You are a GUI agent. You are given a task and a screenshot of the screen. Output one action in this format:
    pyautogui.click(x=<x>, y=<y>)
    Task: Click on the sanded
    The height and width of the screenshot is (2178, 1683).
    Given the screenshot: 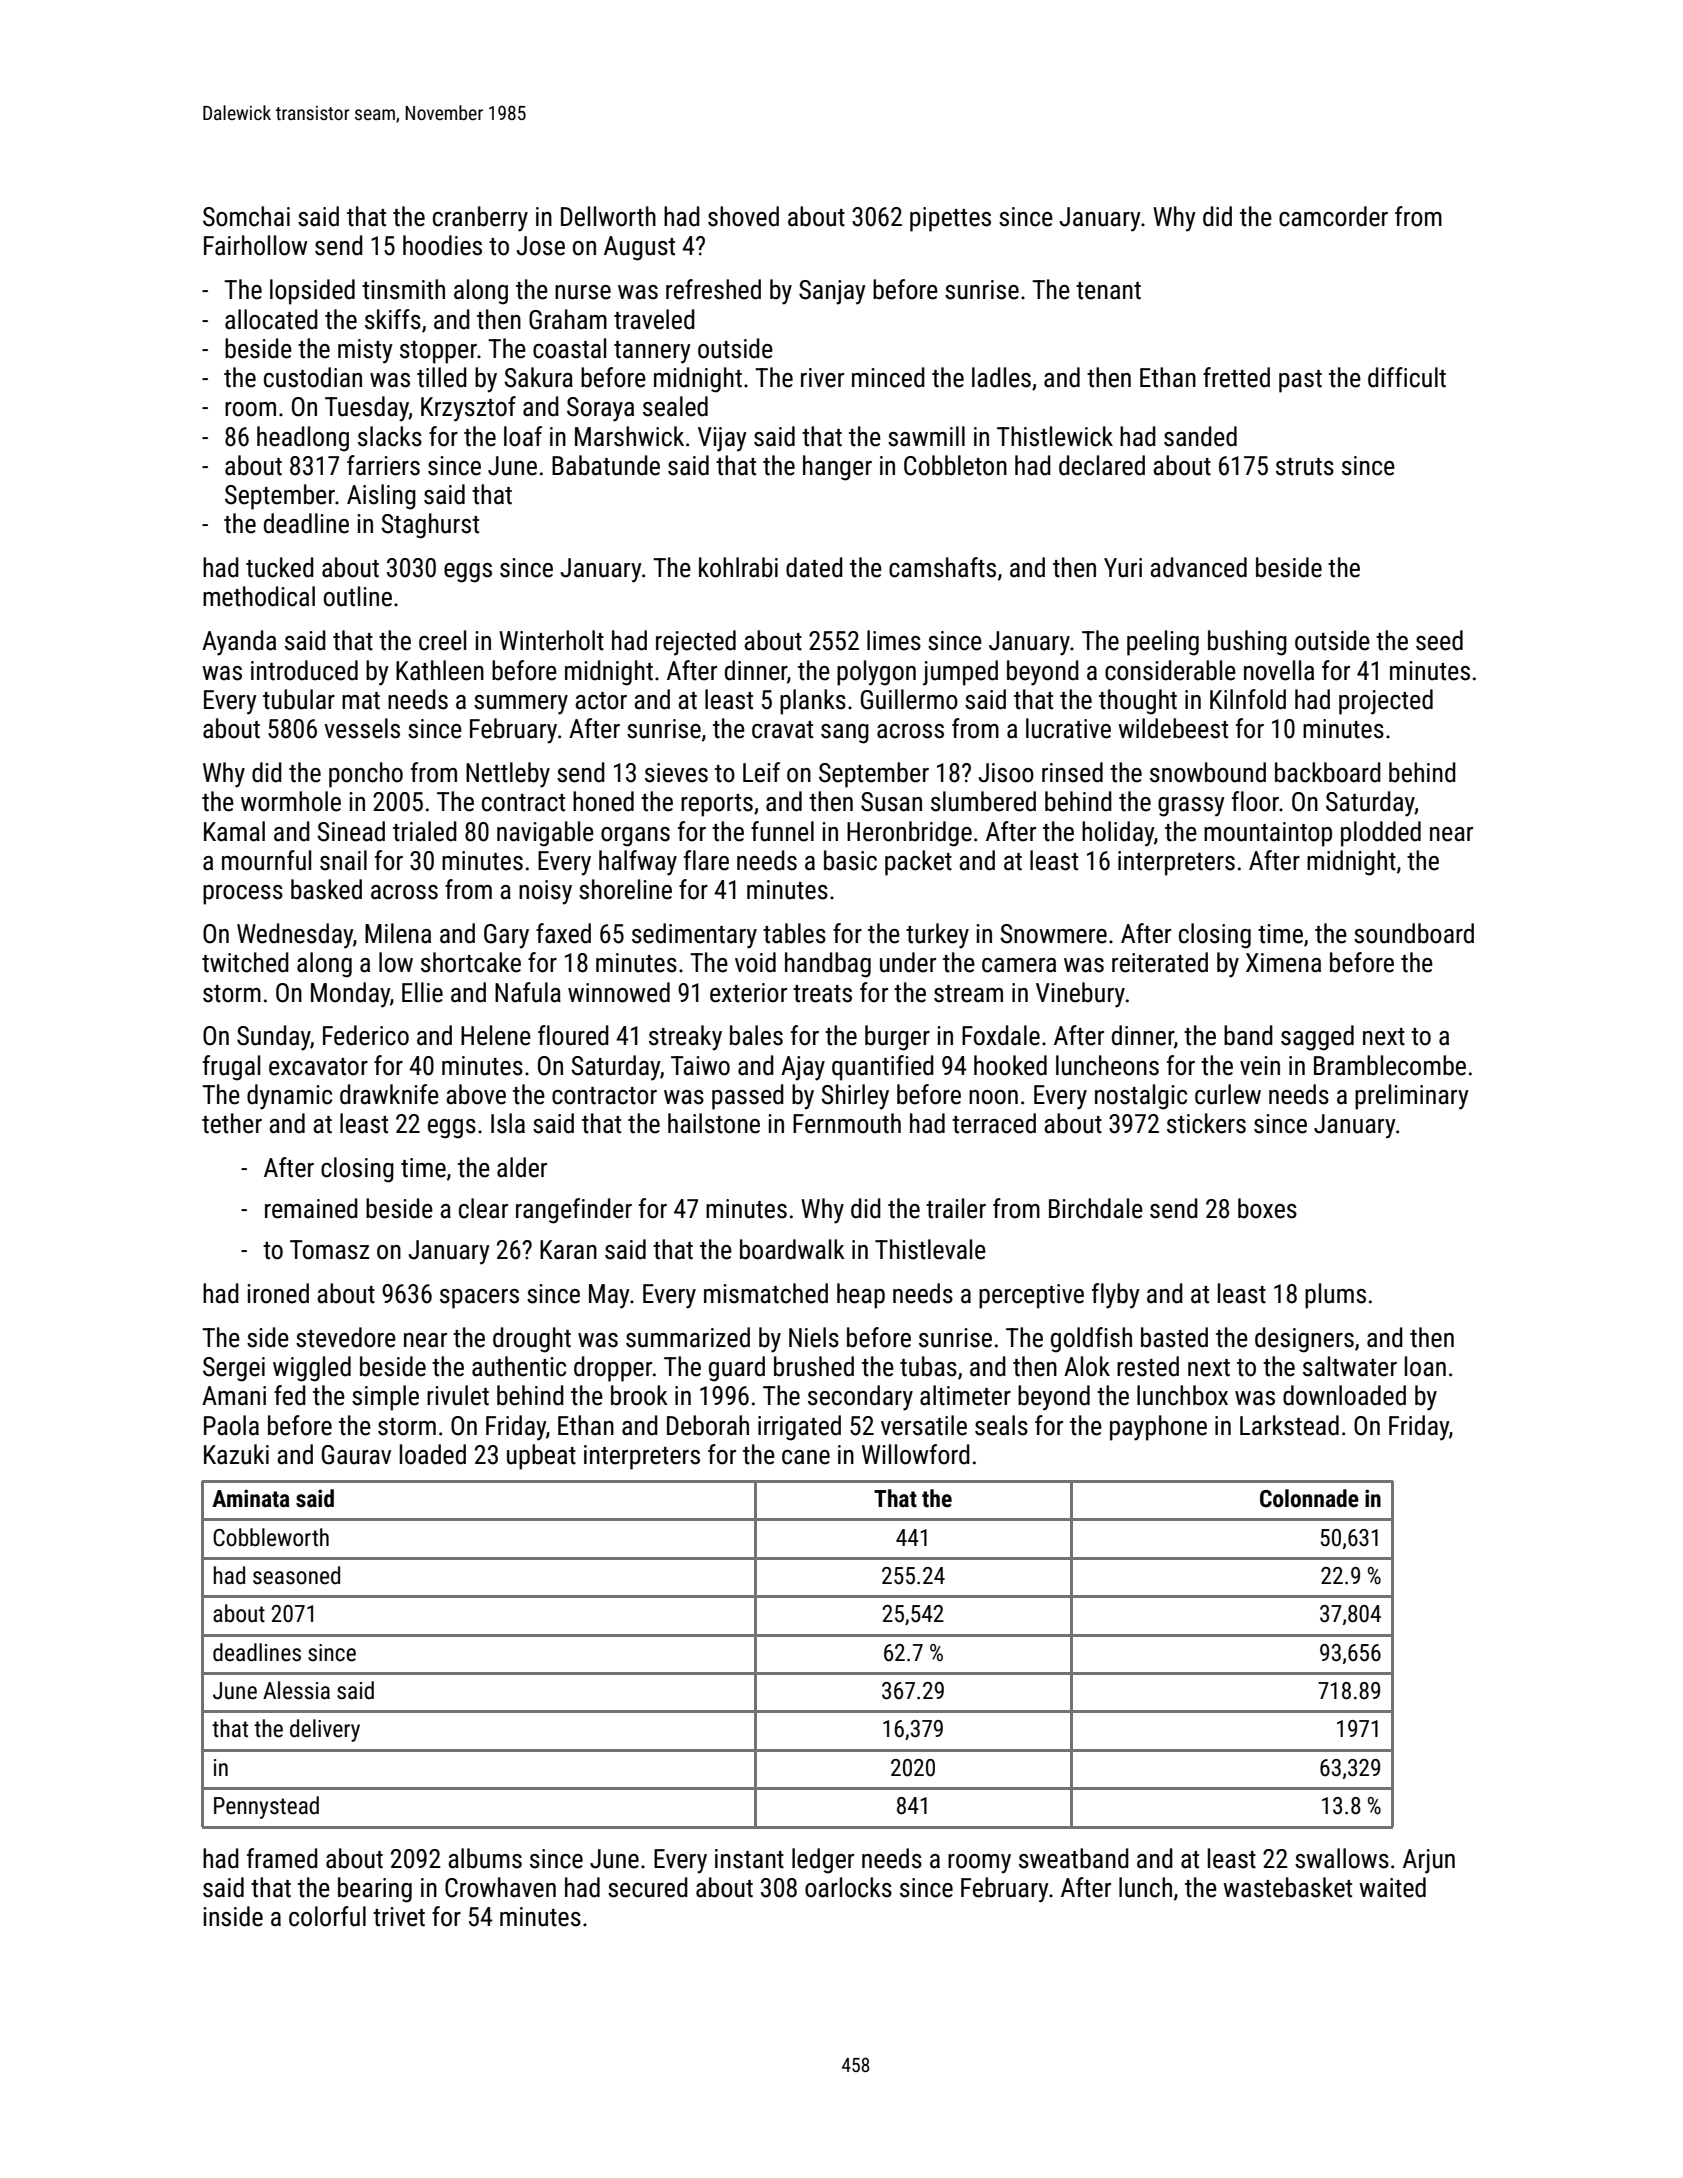 What is the action you would take?
    pyautogui.click(x=1200, y=436)
